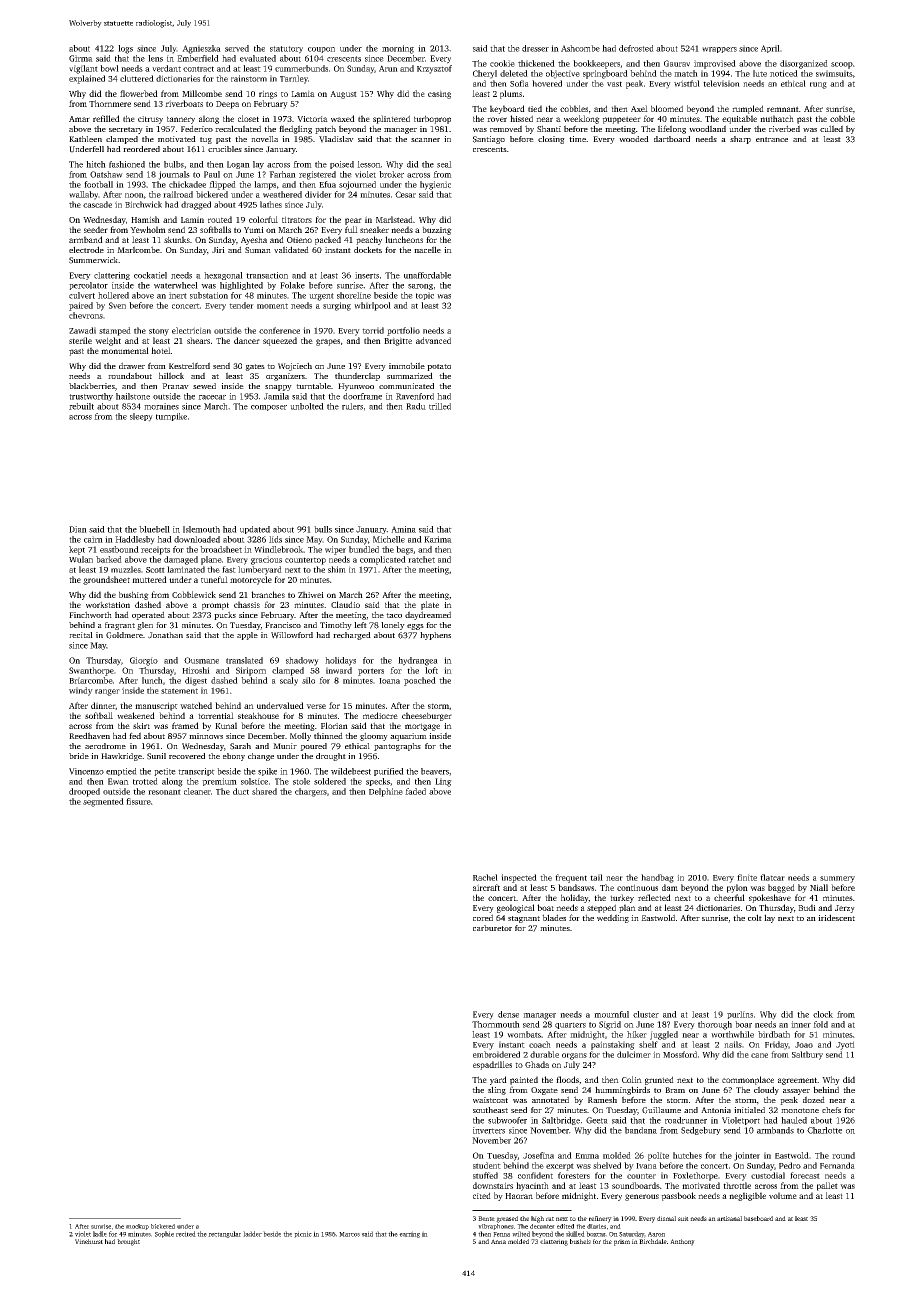  What do you see at coordinates (430, 605) in the screenshot?
I see `plate` at bounding box center [430, 605].
